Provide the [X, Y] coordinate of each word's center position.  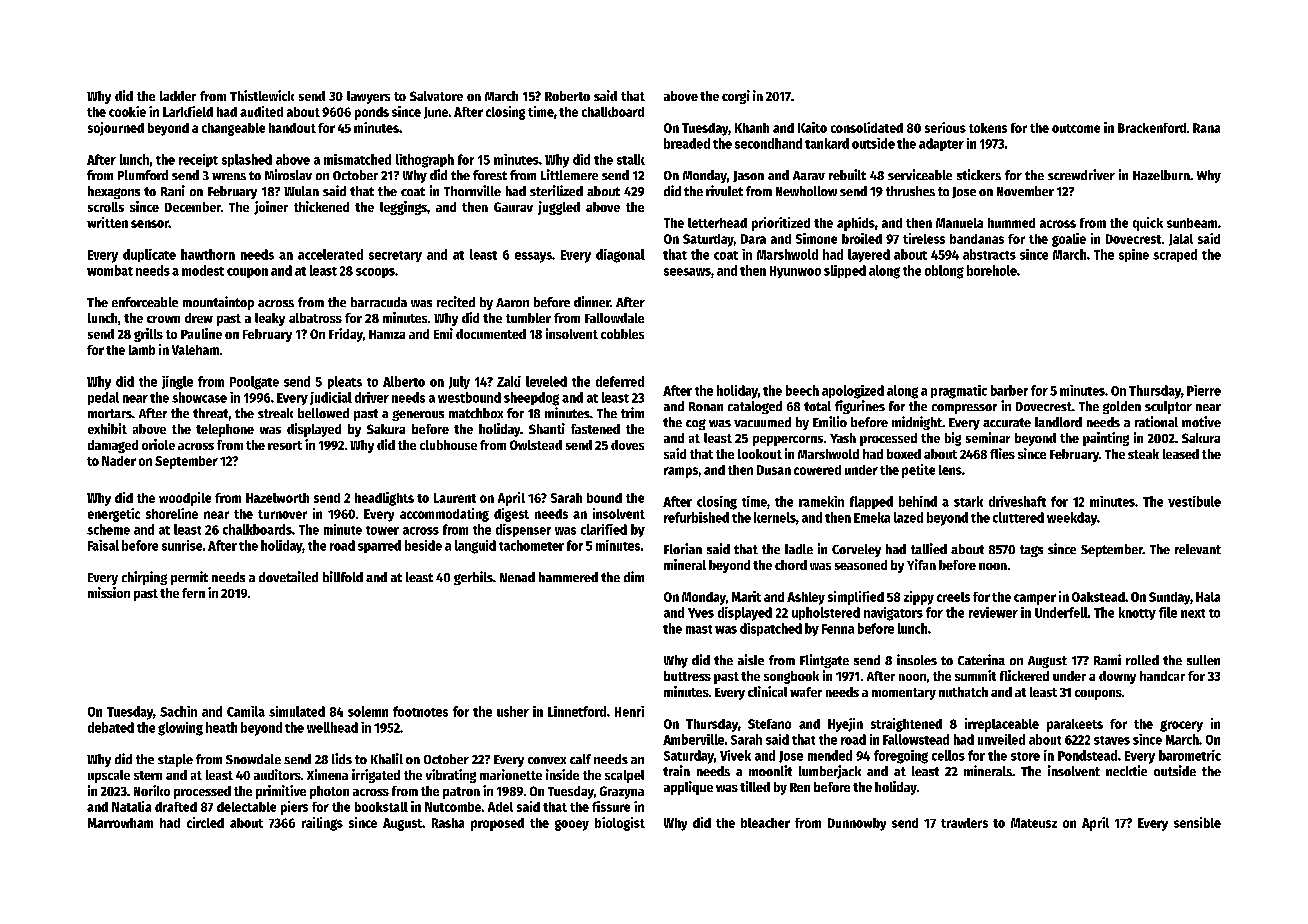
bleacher [765, 823]
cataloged [755, 407]
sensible [1197, 822]
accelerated [330, 254]
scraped [1175, 255]
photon [329, 792]
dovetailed [288, 576]
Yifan [921, 564]
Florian [683, 548]
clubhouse [448, 445]
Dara [753, 239]
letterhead [717, 223]
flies [1002, 453]
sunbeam [1192, 223]
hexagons [114, 192]
